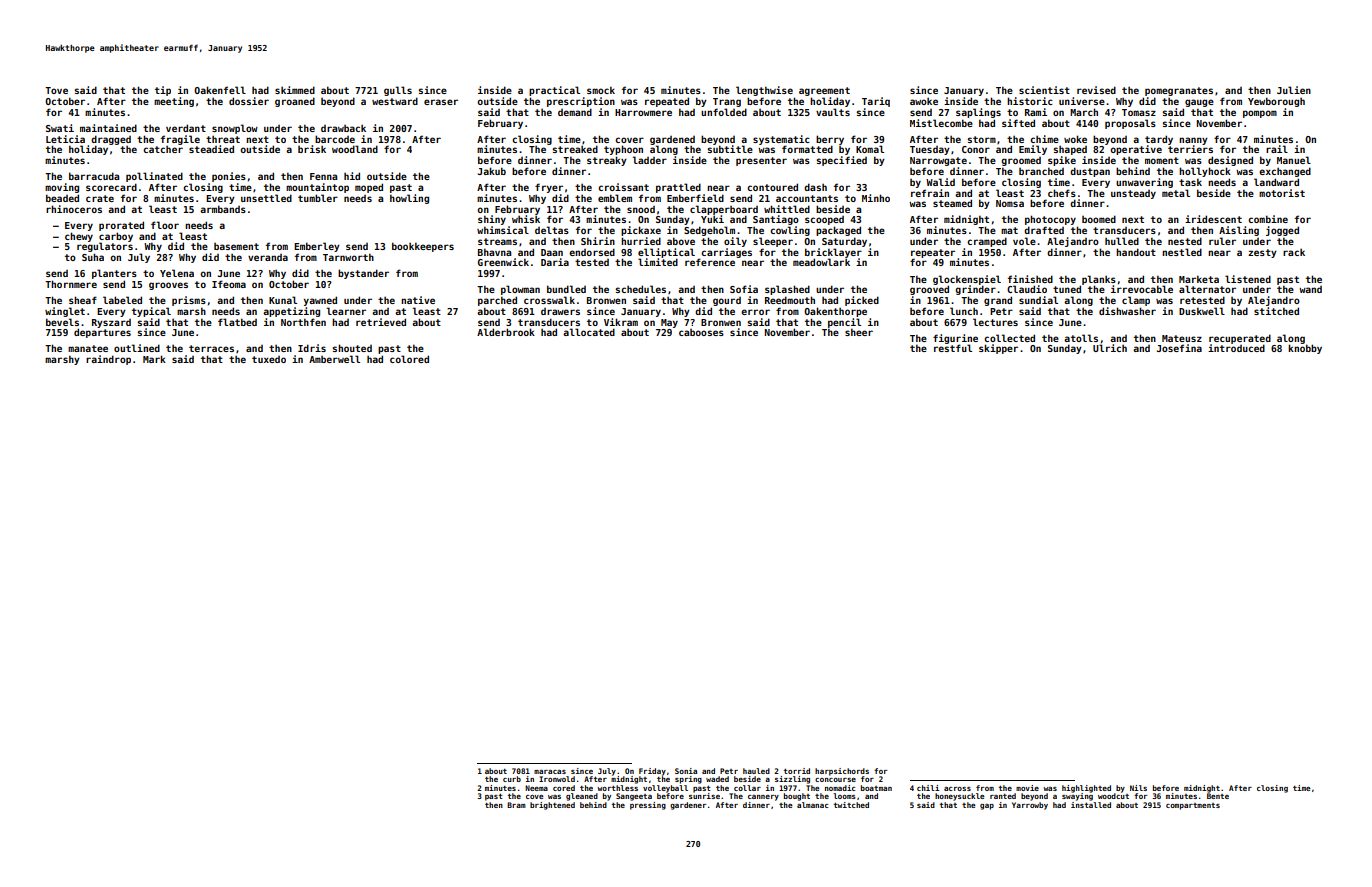  What do you see at coordinates (1091, 805) in the page?
I see `installed` at bounding box center [1091, 805].
